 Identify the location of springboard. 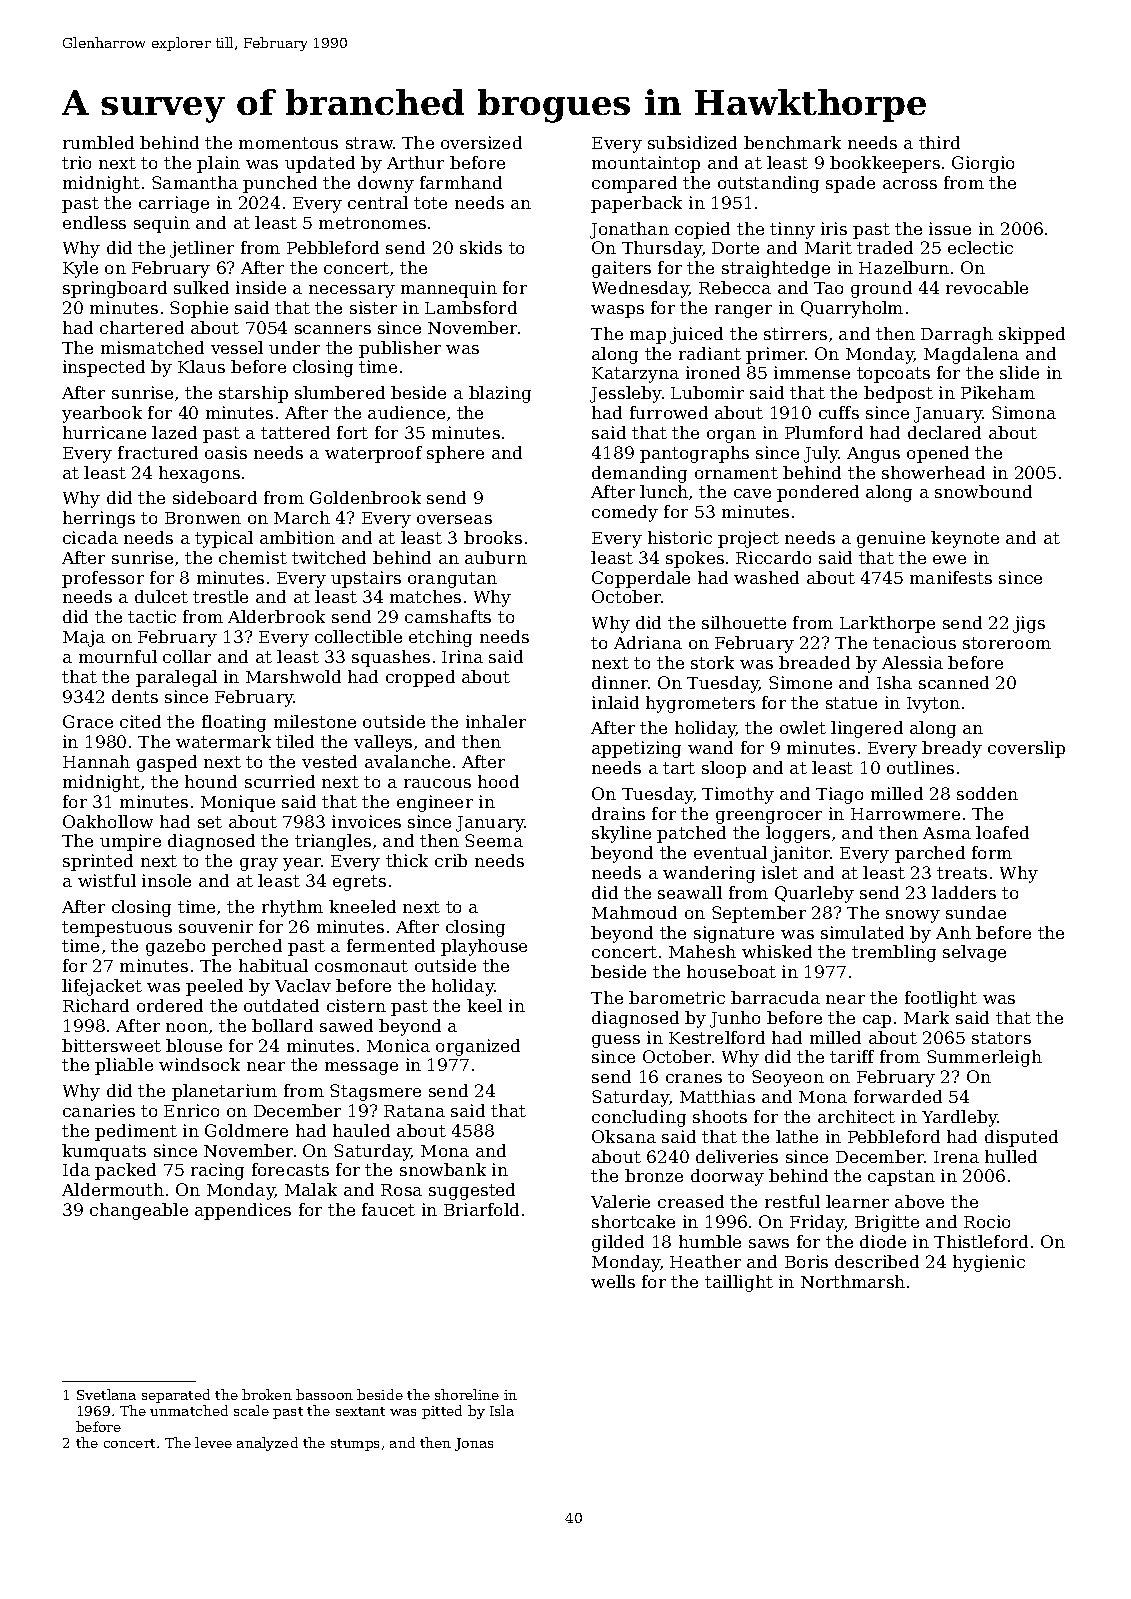
(115, 289).
